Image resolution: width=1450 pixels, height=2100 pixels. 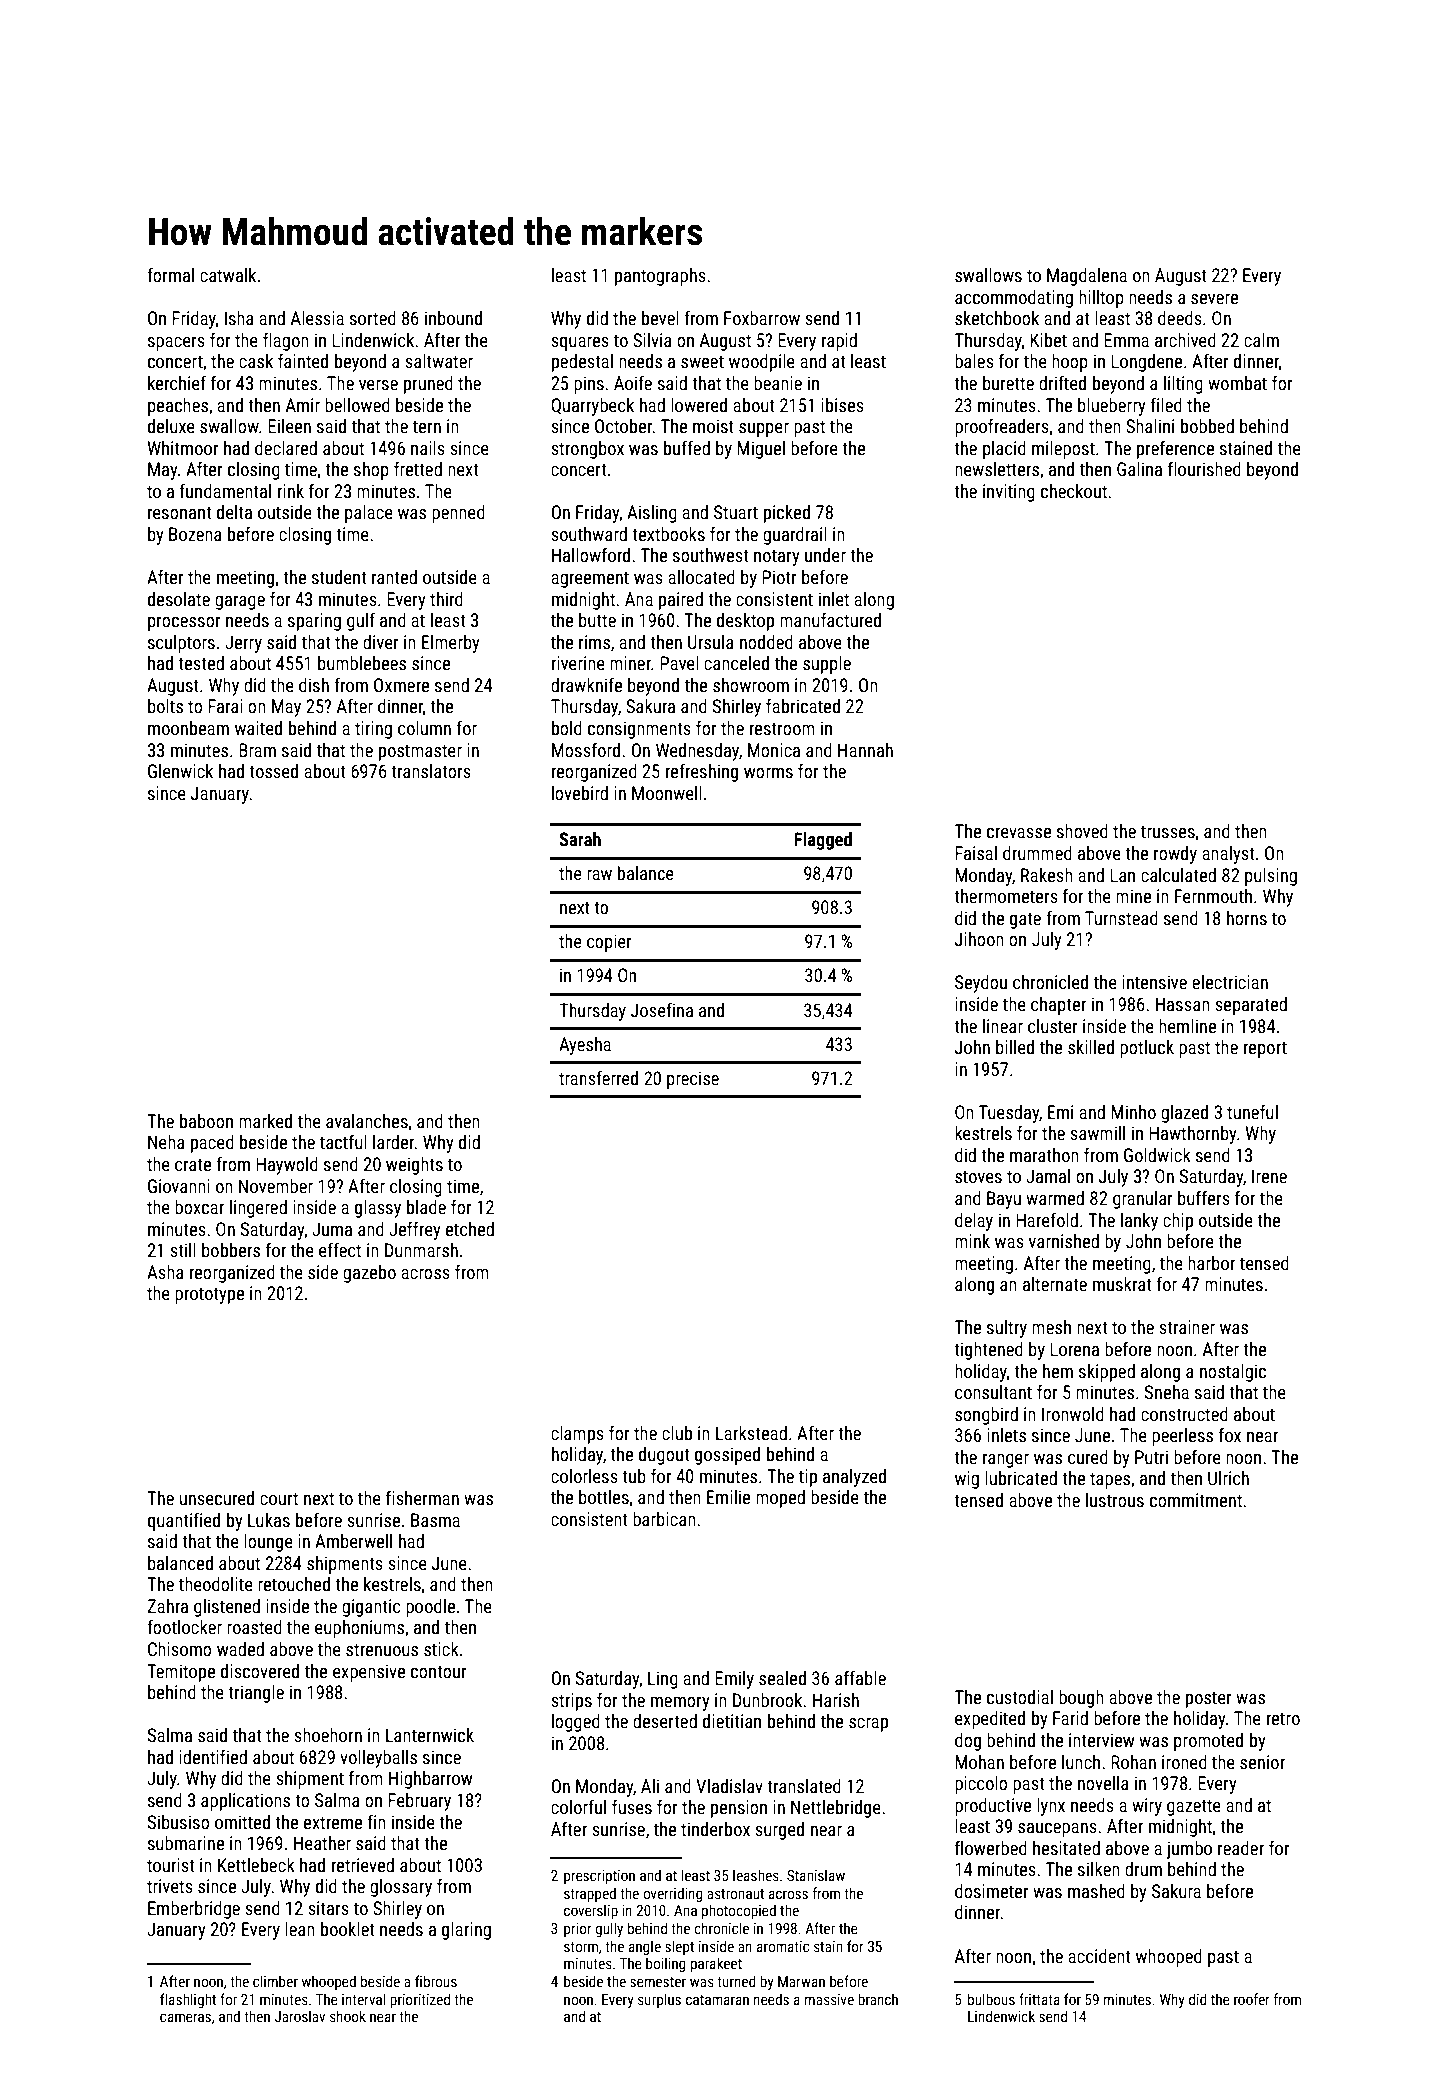 What do you see at coordinates (373, 730) in the screenshot?
I see `tiring` at bounding box center [373, 730].
